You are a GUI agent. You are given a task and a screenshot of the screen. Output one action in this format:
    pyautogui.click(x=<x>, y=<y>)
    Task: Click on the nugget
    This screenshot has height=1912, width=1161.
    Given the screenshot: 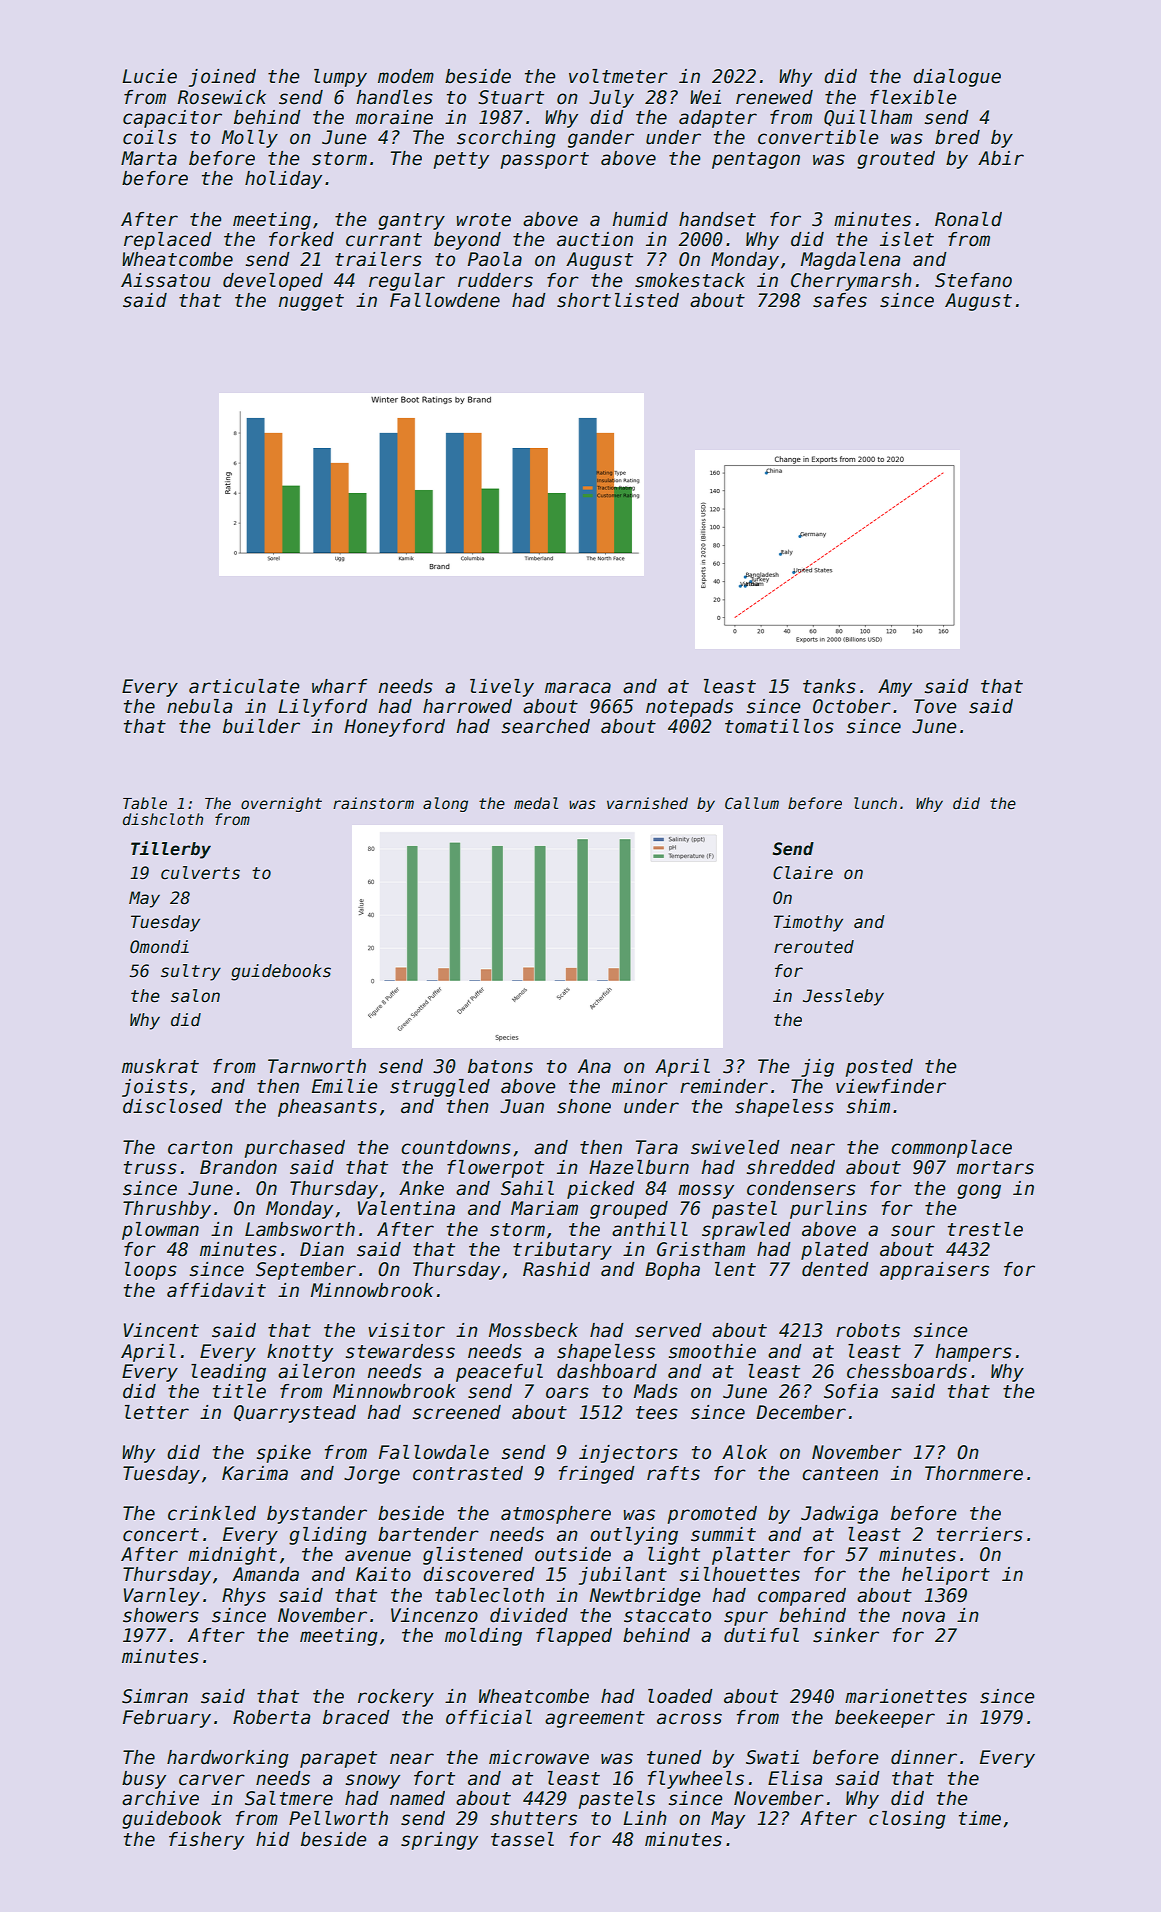 What is the action you would take?
    pyautogui.click(x=311, y=302)
